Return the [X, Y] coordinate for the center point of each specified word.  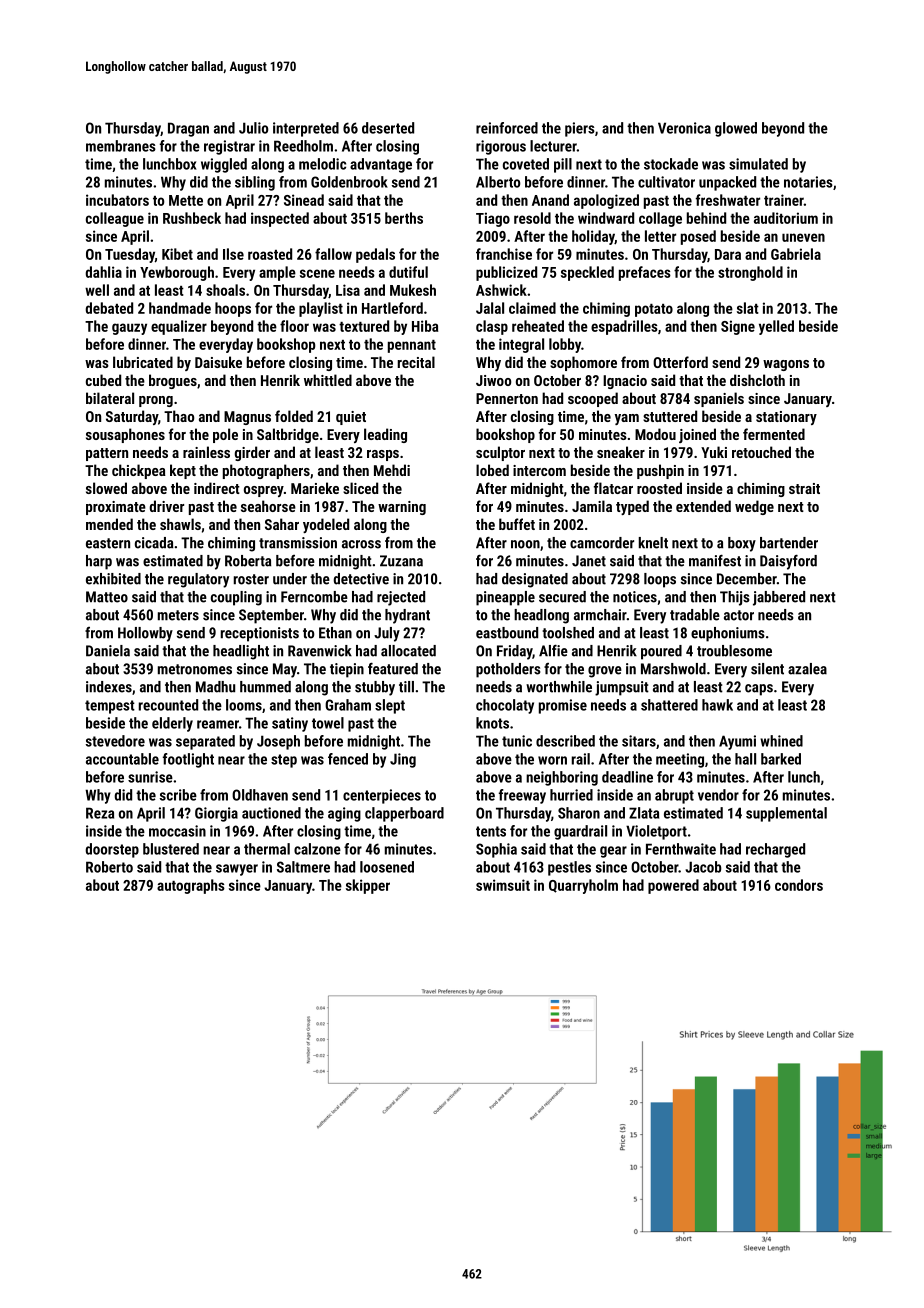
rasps [383, 455]
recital [416, 362]
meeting [680, 760]
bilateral [110, 398]
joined [697, 435]
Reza [100, 813]
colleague [115, 219]
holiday [593, 237]
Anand [550, 200]
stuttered [670, 416]
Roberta [248, 561]
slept [390, 706]
